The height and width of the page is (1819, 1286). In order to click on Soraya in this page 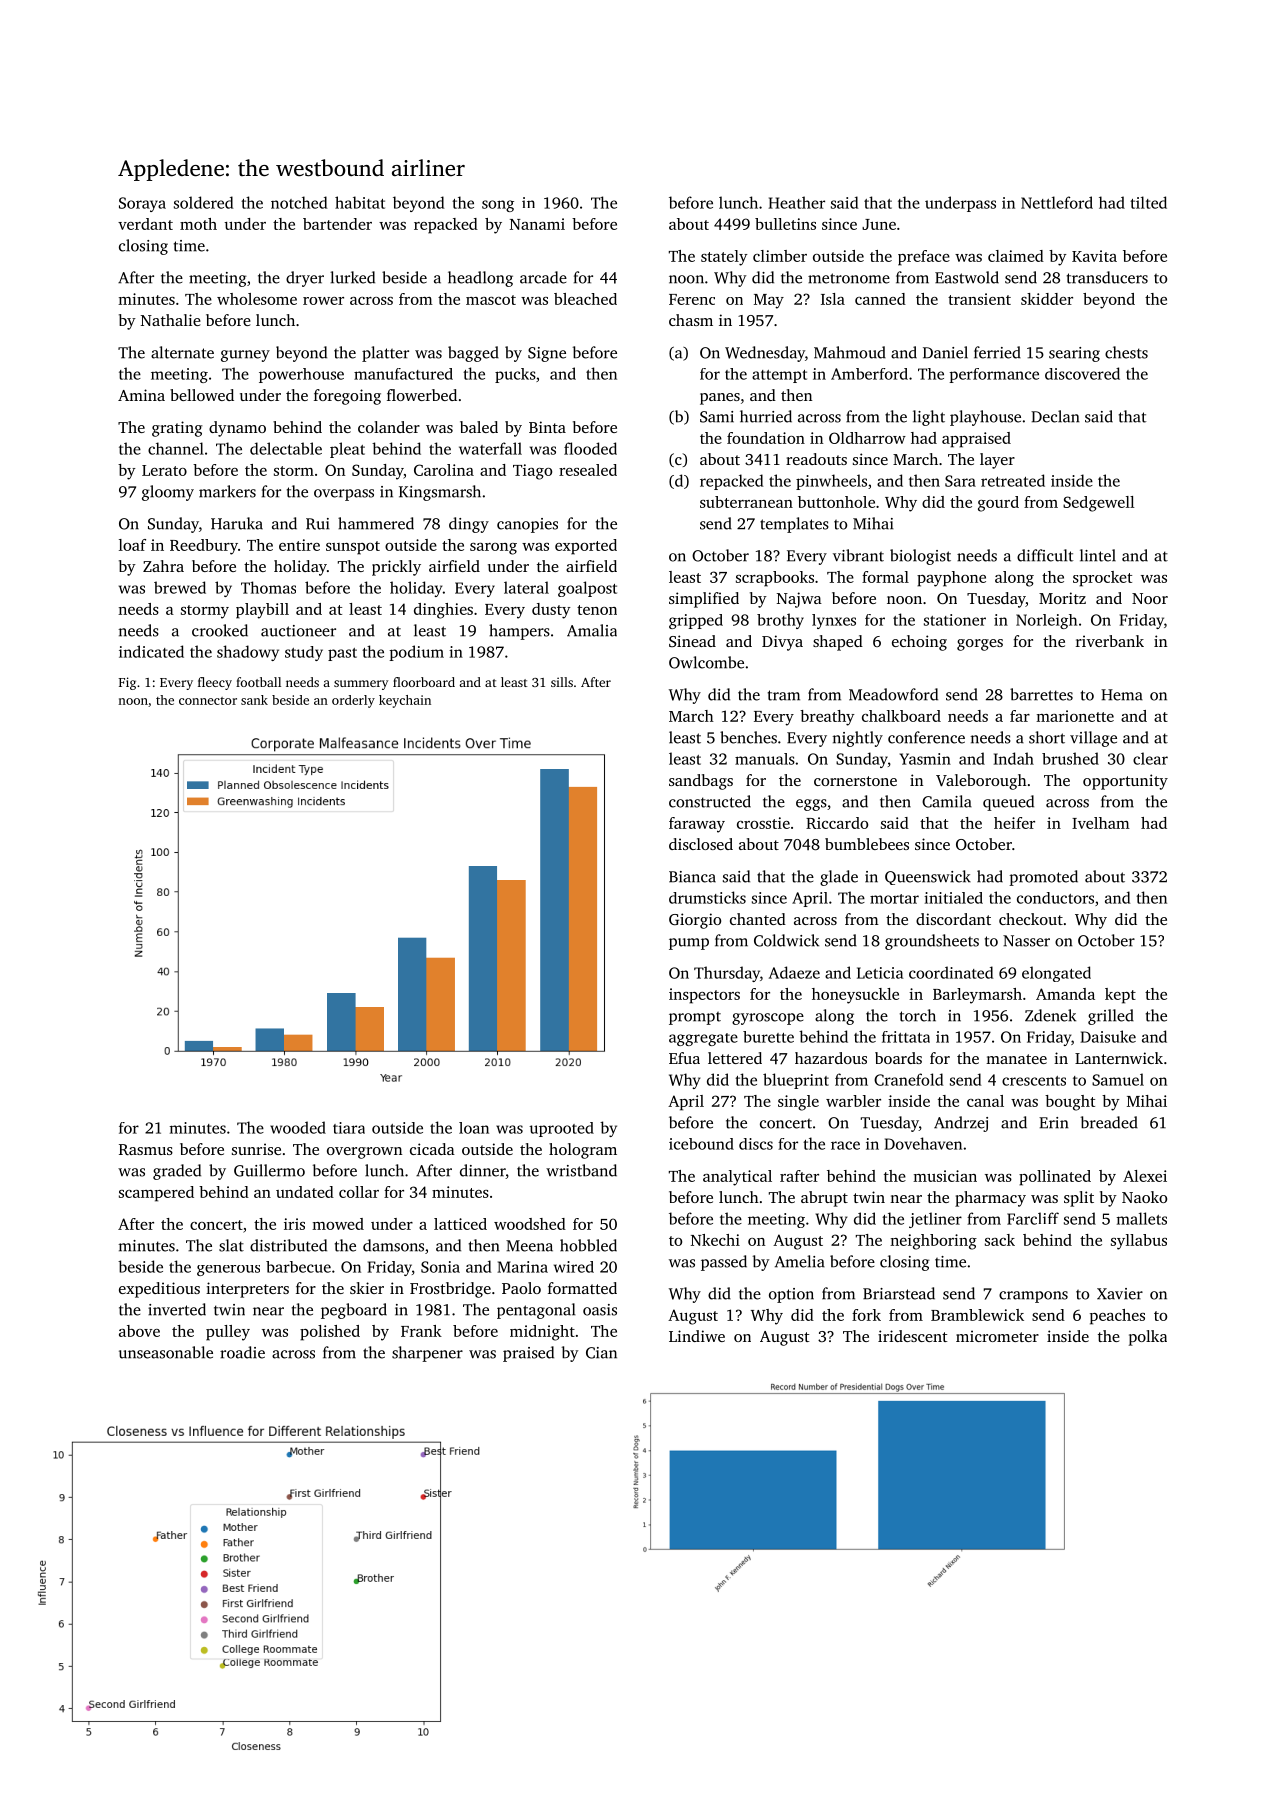, I will do `click(142, 204)`.
